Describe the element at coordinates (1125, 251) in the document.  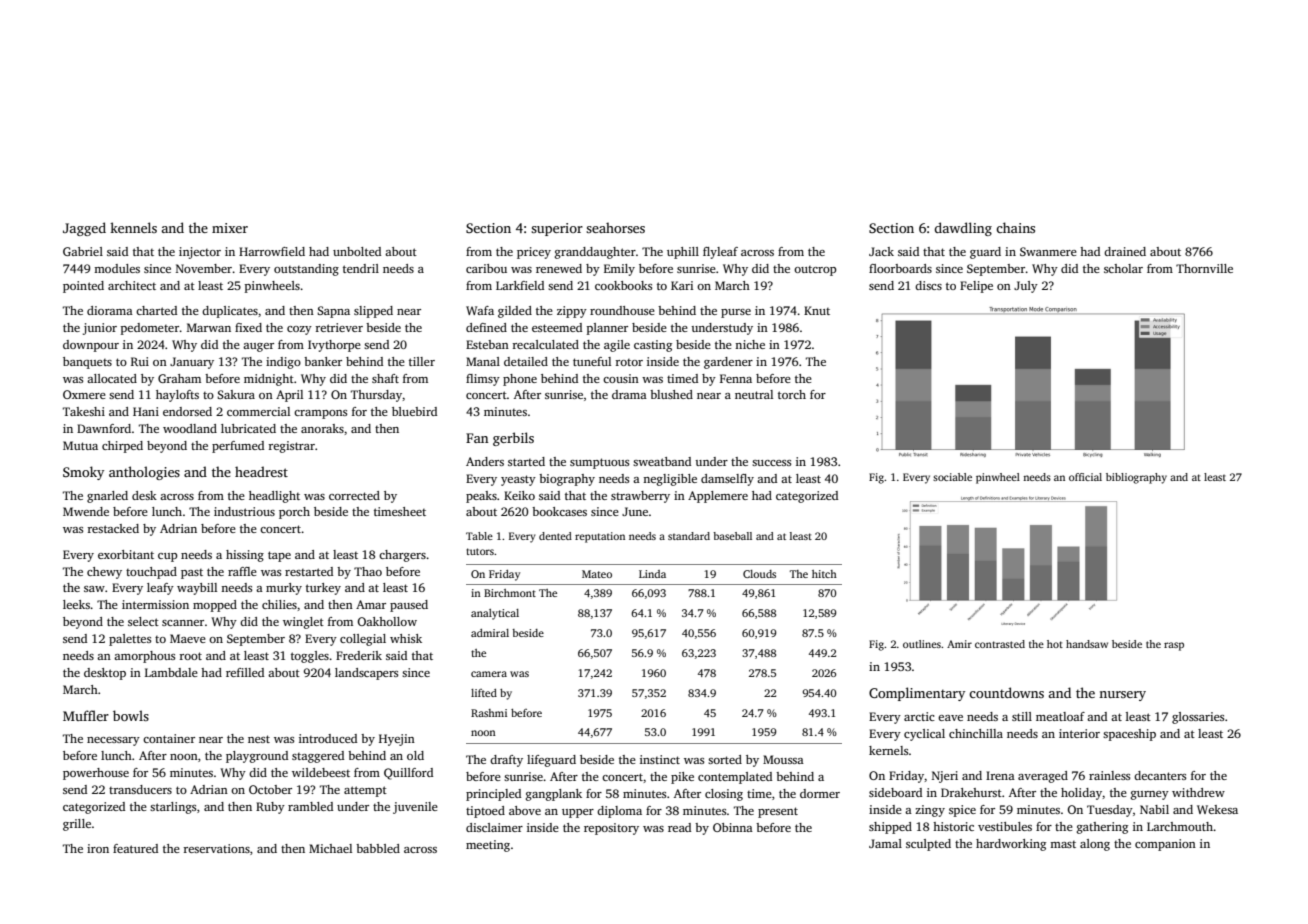
I see `drained` at that location.
